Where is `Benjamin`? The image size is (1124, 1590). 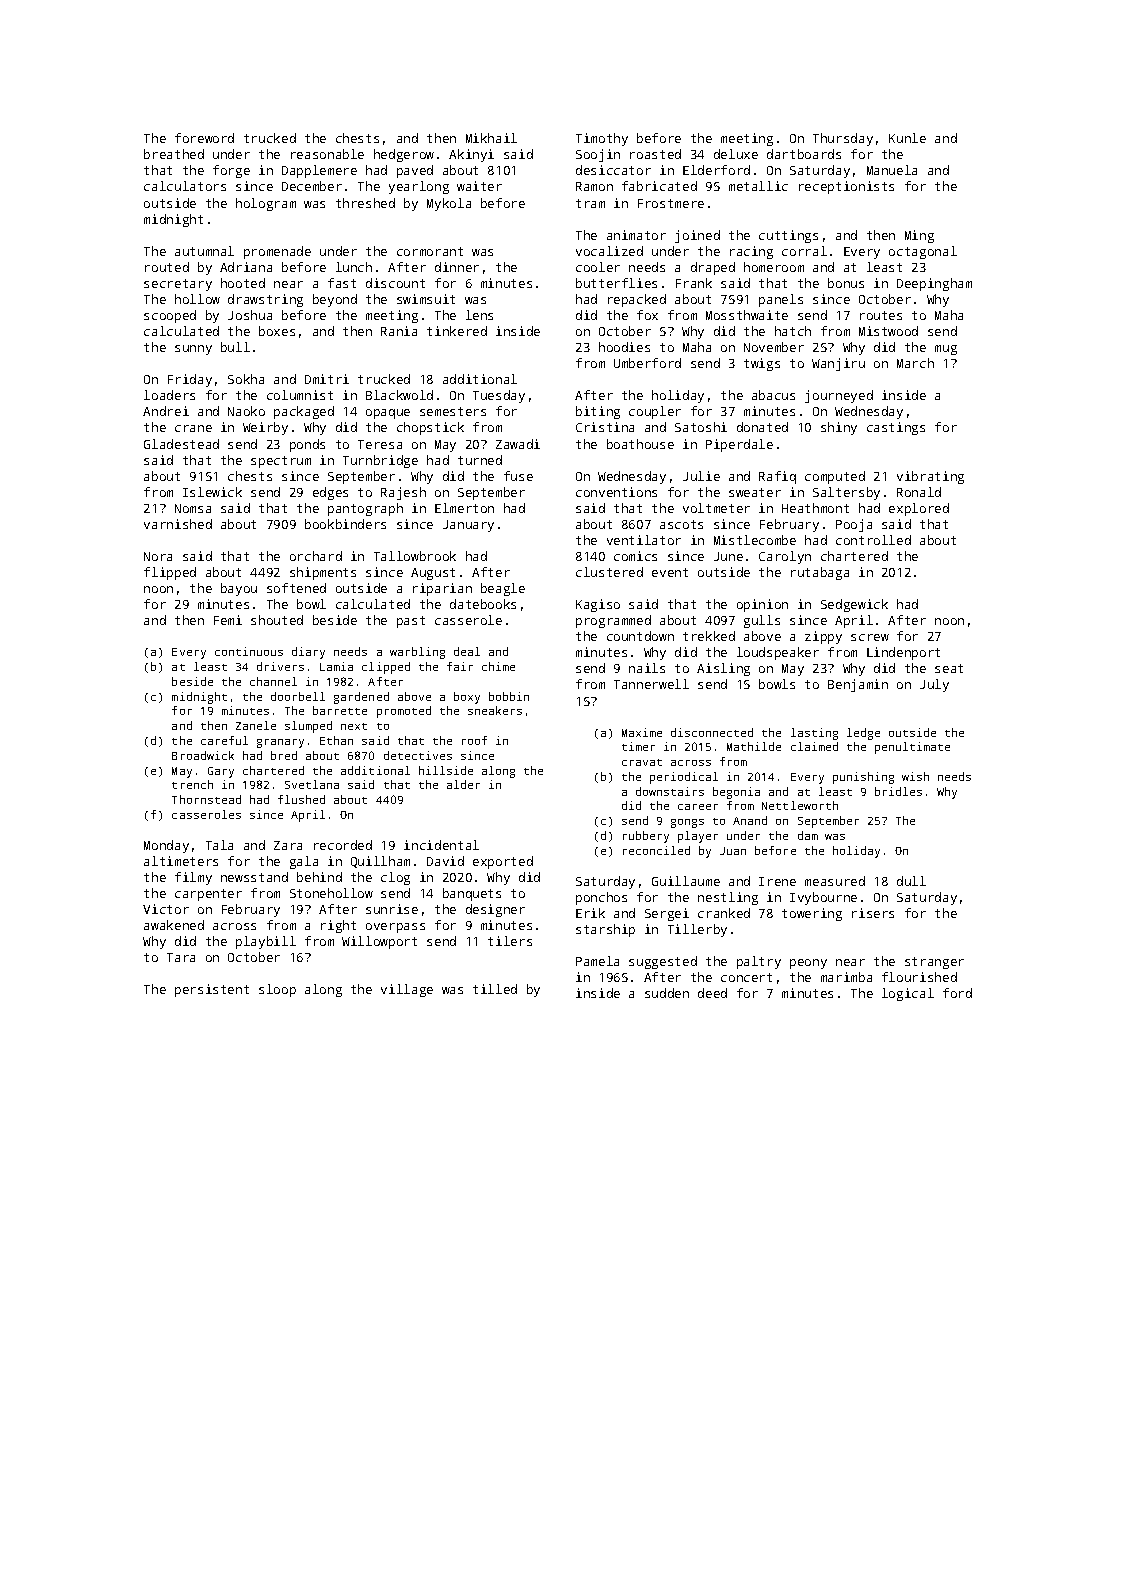 Benjamin is located at coordinates (858, 685).
